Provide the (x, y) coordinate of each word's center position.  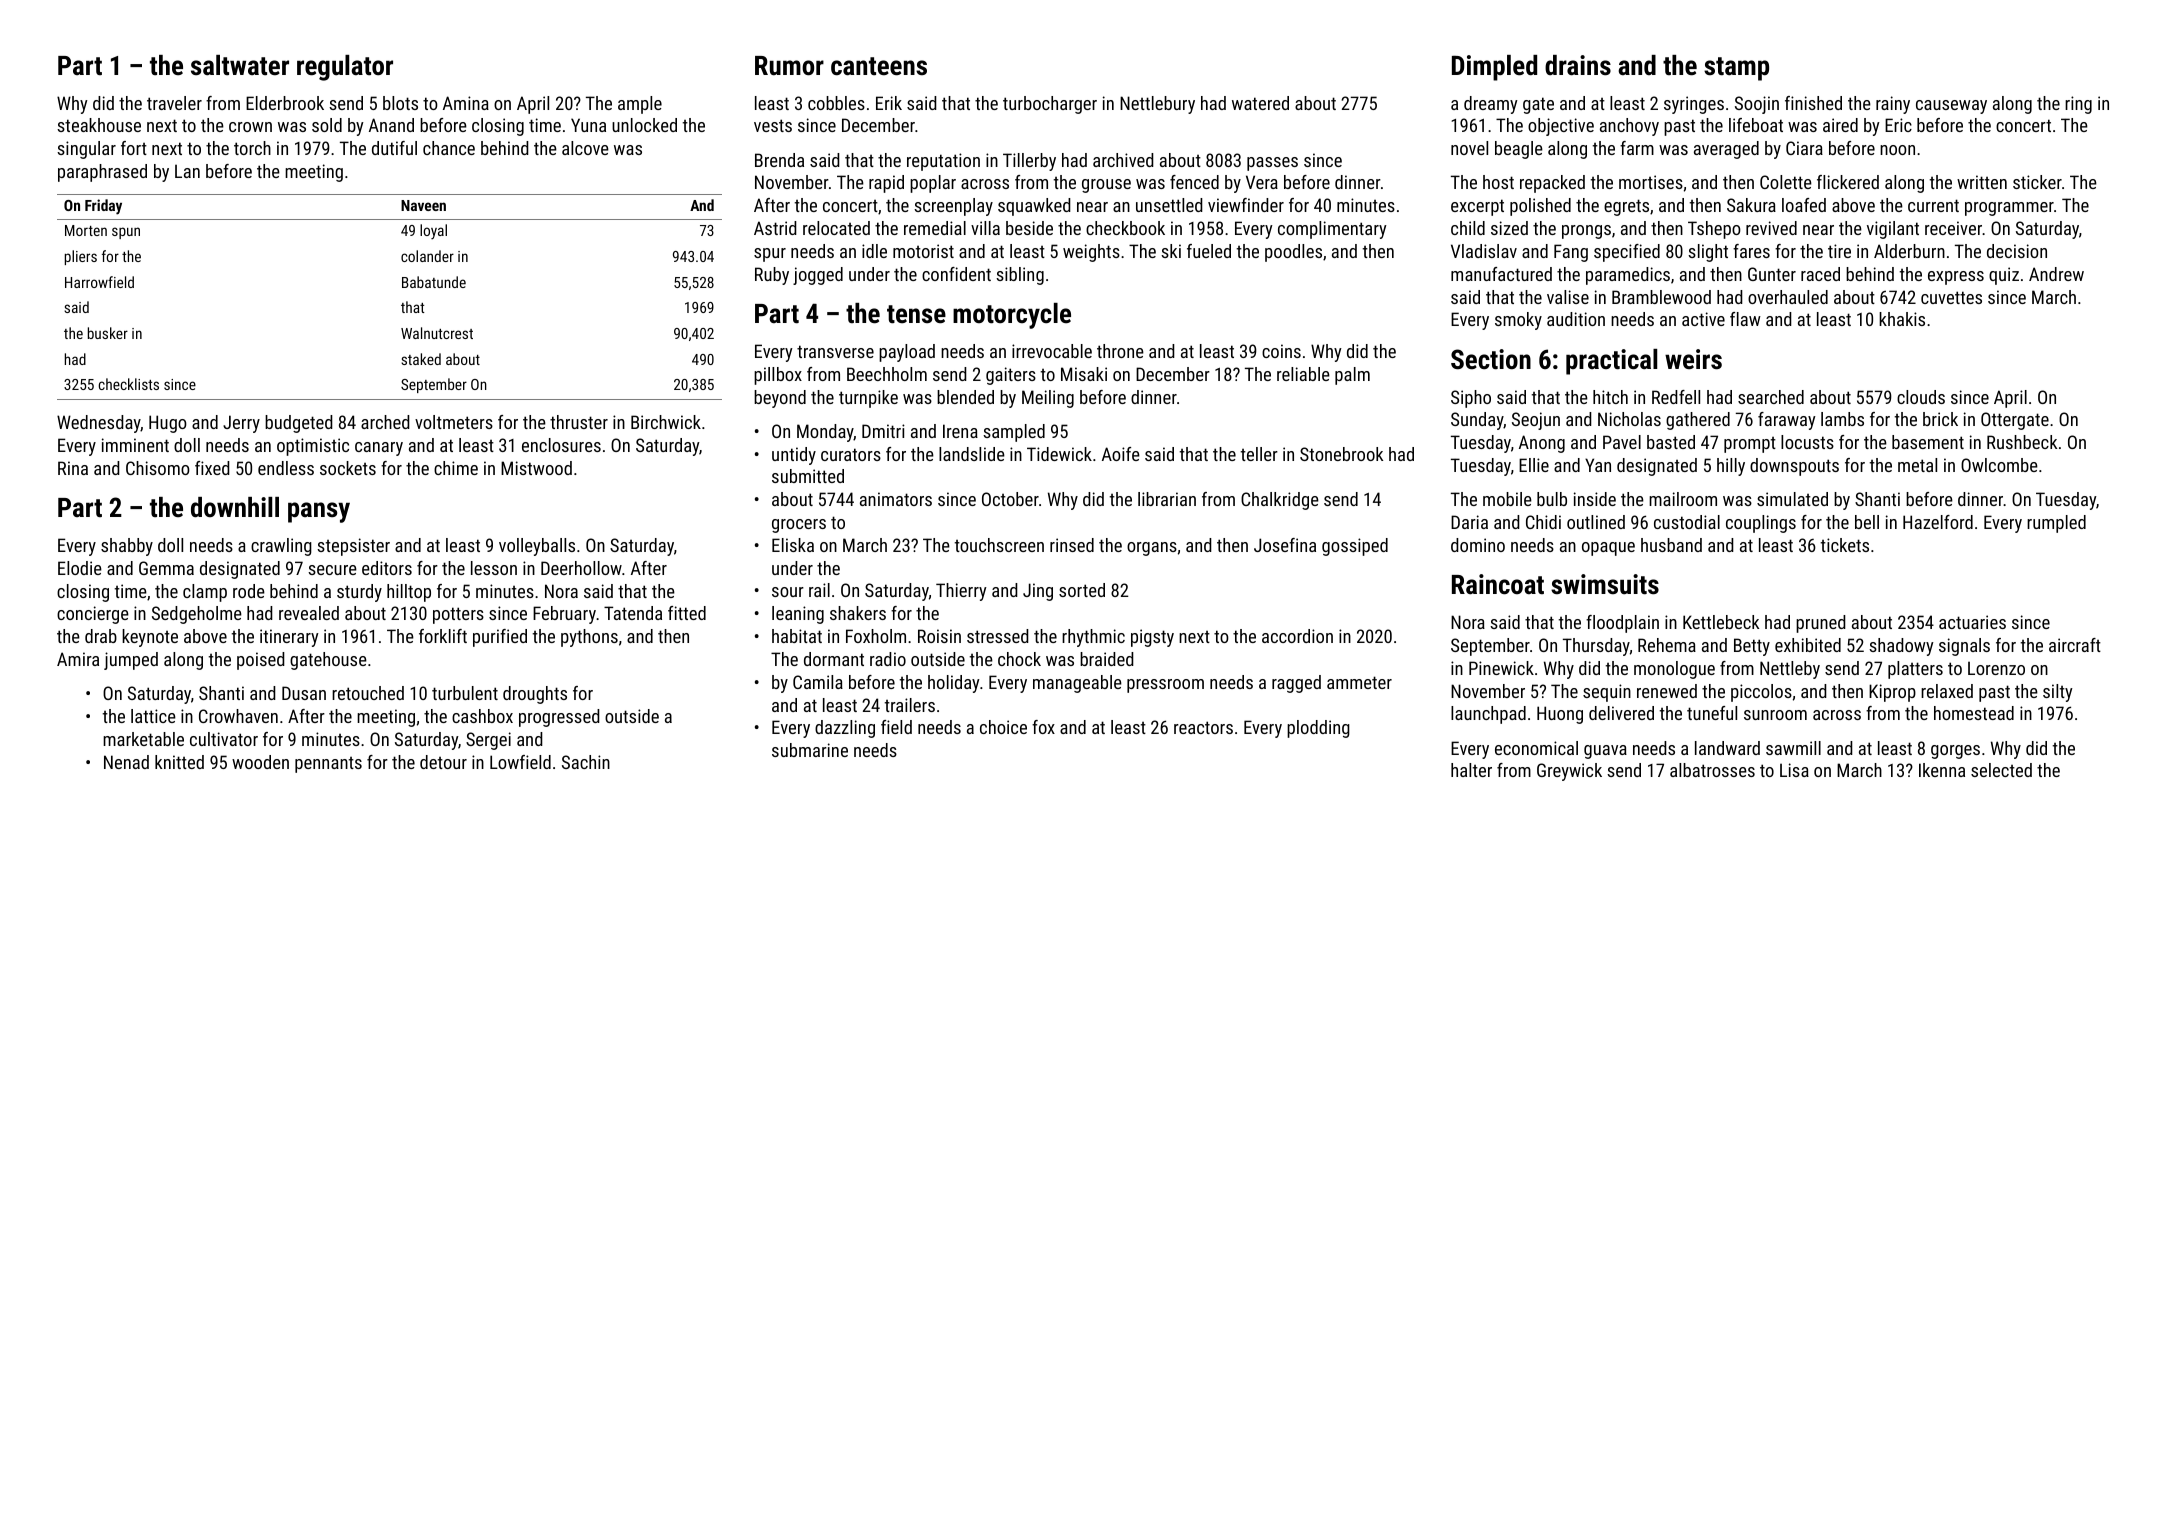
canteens (879, 66)
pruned (1821, 624)
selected (2001, 770)
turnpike (868, 399)
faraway (1787, 421)
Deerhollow (581, 568)
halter (1471, 770)
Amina (466, 103)
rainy (1893, 105)
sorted (1082, 590)
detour (443, 762)
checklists (129, 384)
